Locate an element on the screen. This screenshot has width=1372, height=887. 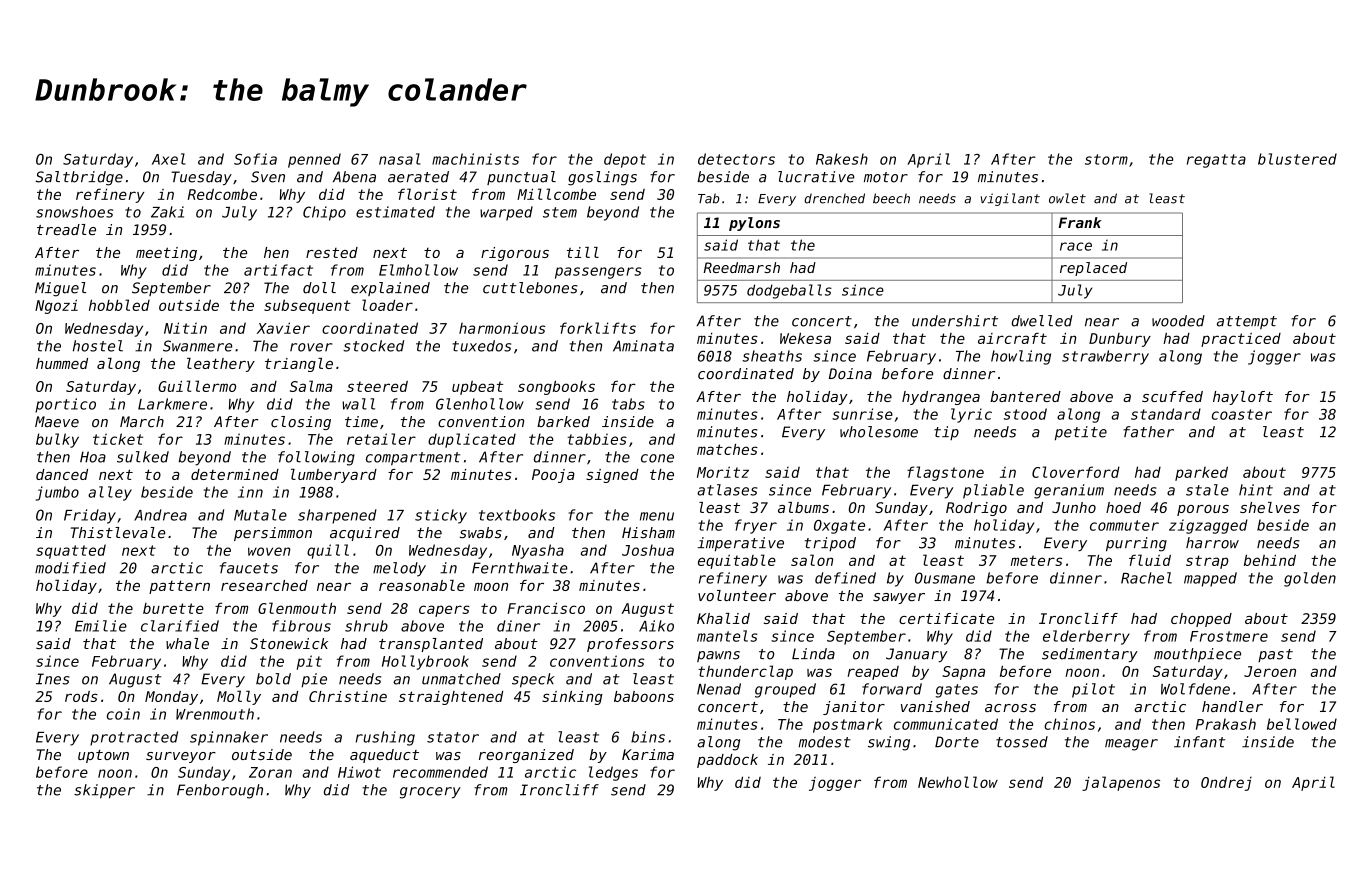
past is located at coordinates (1275, 655).
